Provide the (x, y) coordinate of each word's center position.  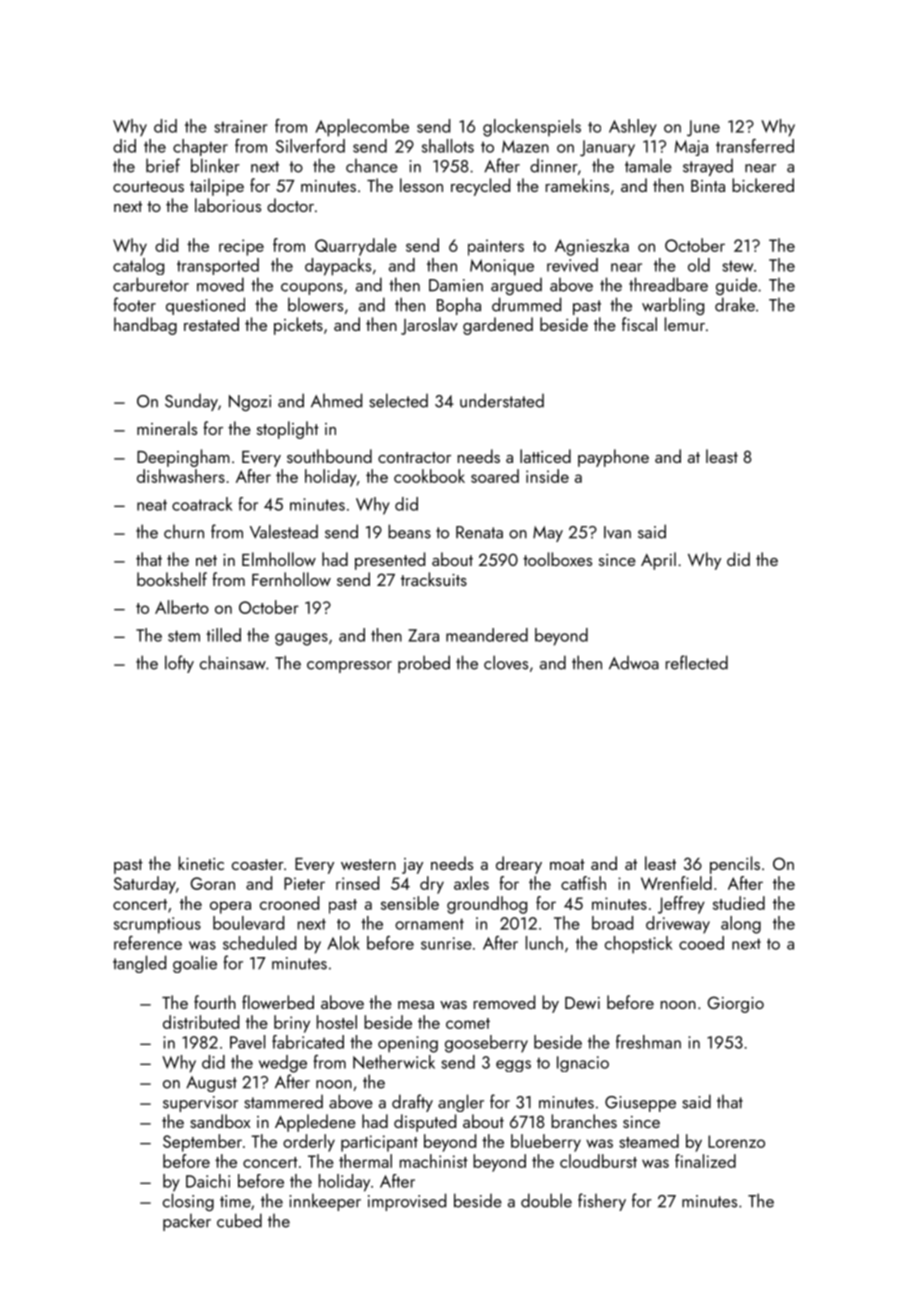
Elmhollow (279, 559)
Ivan (617, 532)
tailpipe (217, 187)
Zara (423, 635)
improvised (407, 1202)
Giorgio (735, 1004)
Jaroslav (429, 326)
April (658, 561)
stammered (283, 1102)
